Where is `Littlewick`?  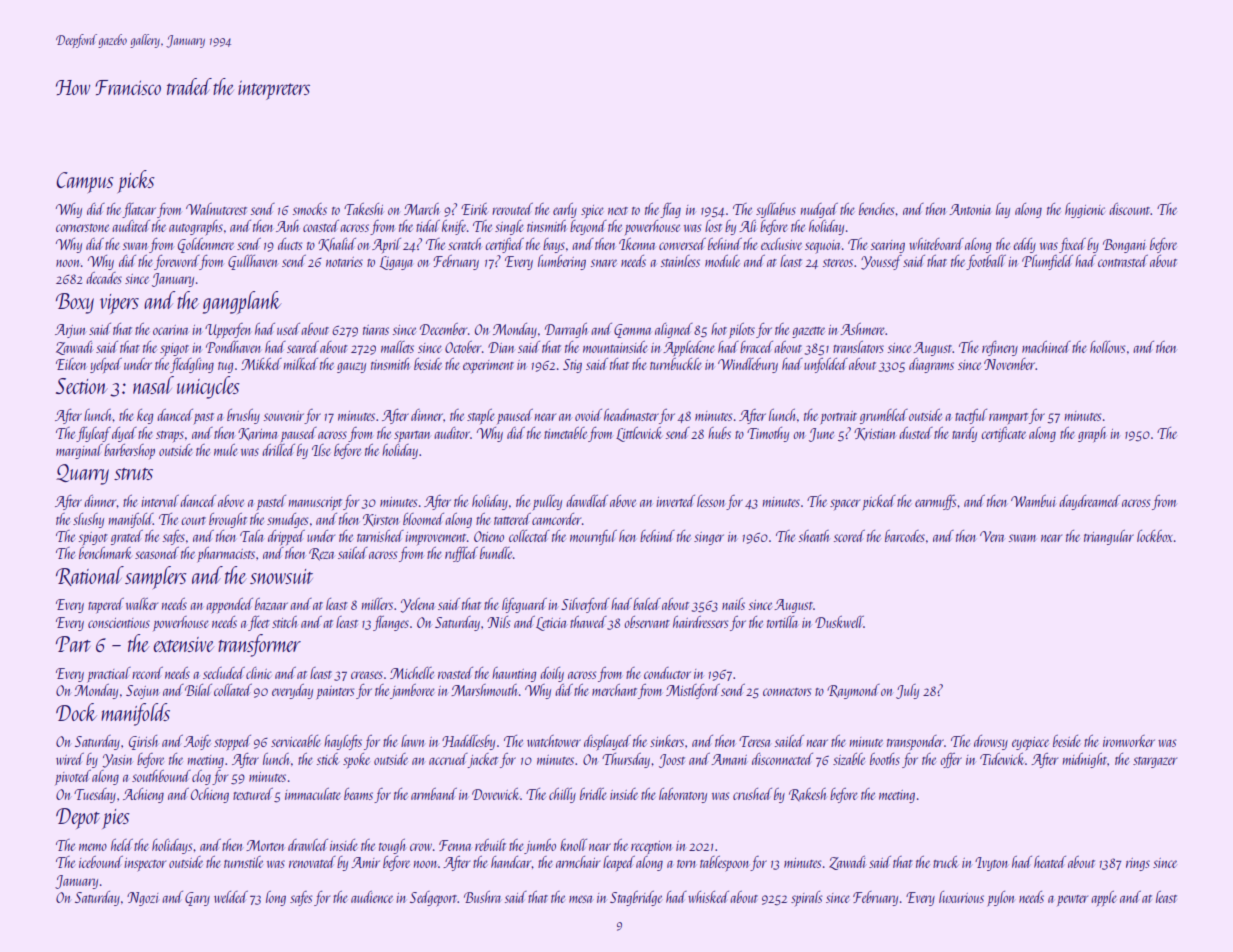 Littlewick is located at coordinates (639, 434).
